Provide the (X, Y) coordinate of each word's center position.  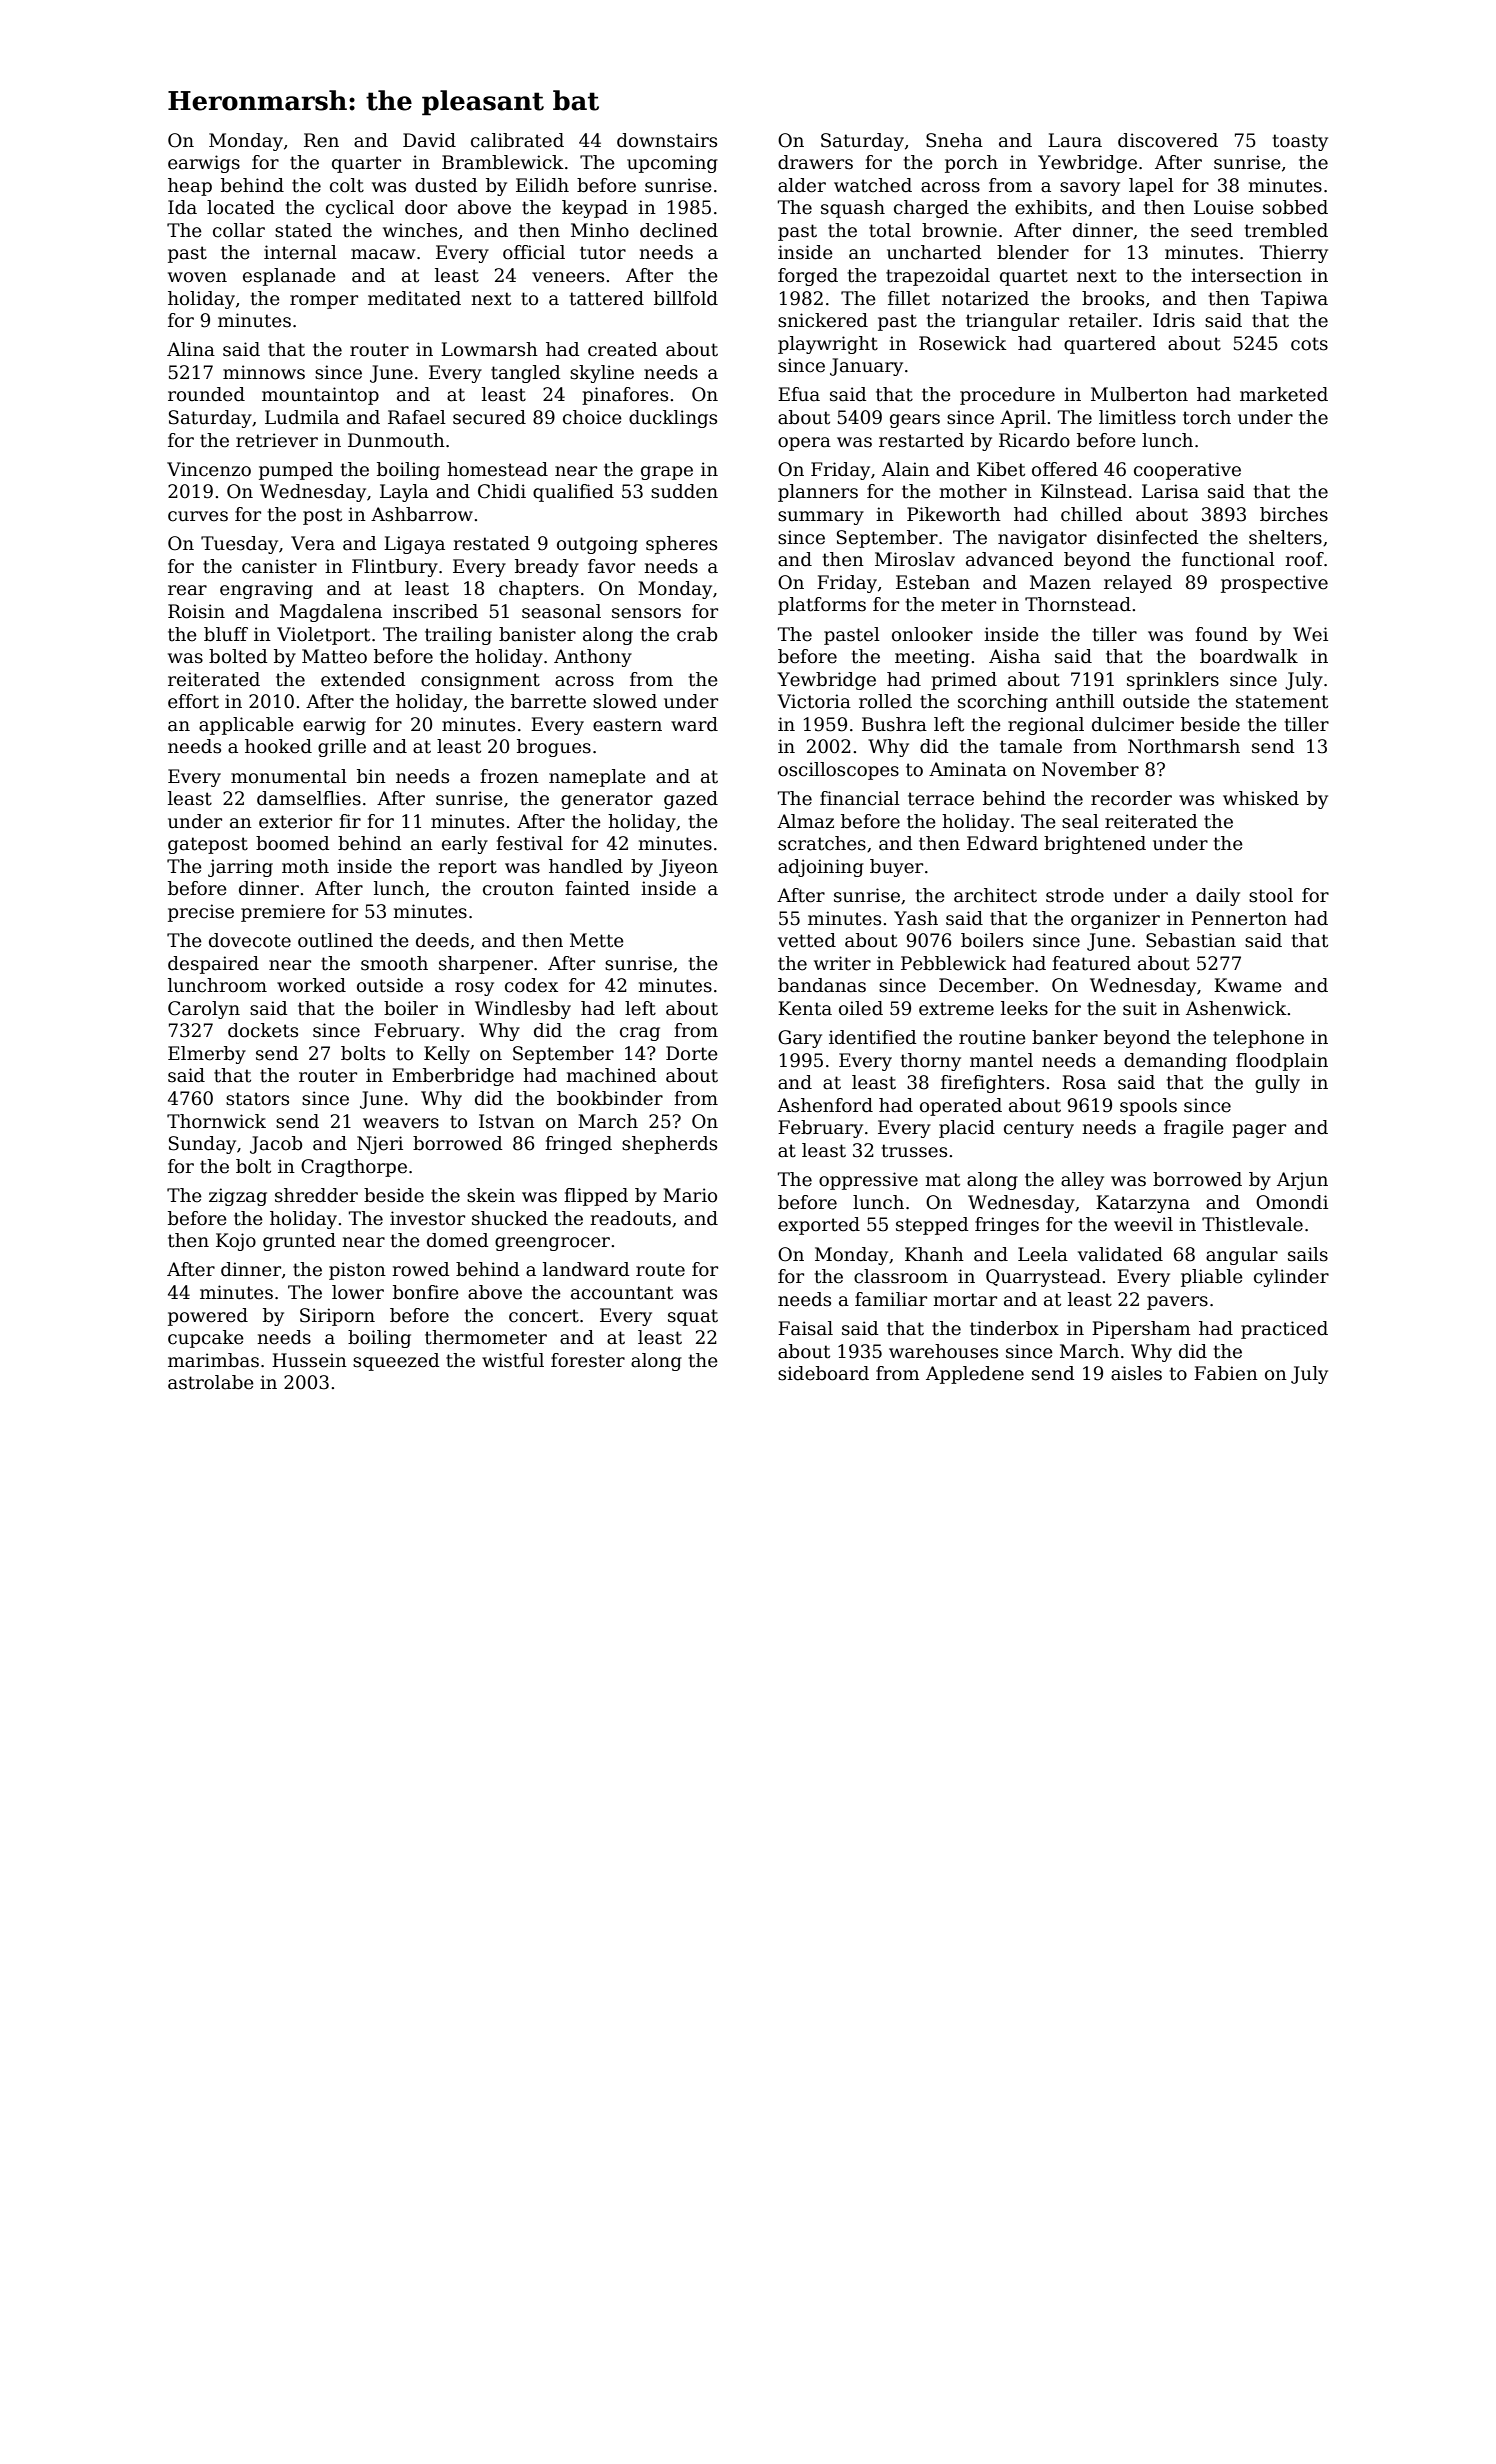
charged (931, 209)
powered (208, 1317)
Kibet (1001, 469)
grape (667, 473)
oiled (861, 1008)
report (467, 868)
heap (190, 187)
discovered (1168, 140)
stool (1271, 895)
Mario (690, 1195)
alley (1082, 1181)
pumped (296, 471)
